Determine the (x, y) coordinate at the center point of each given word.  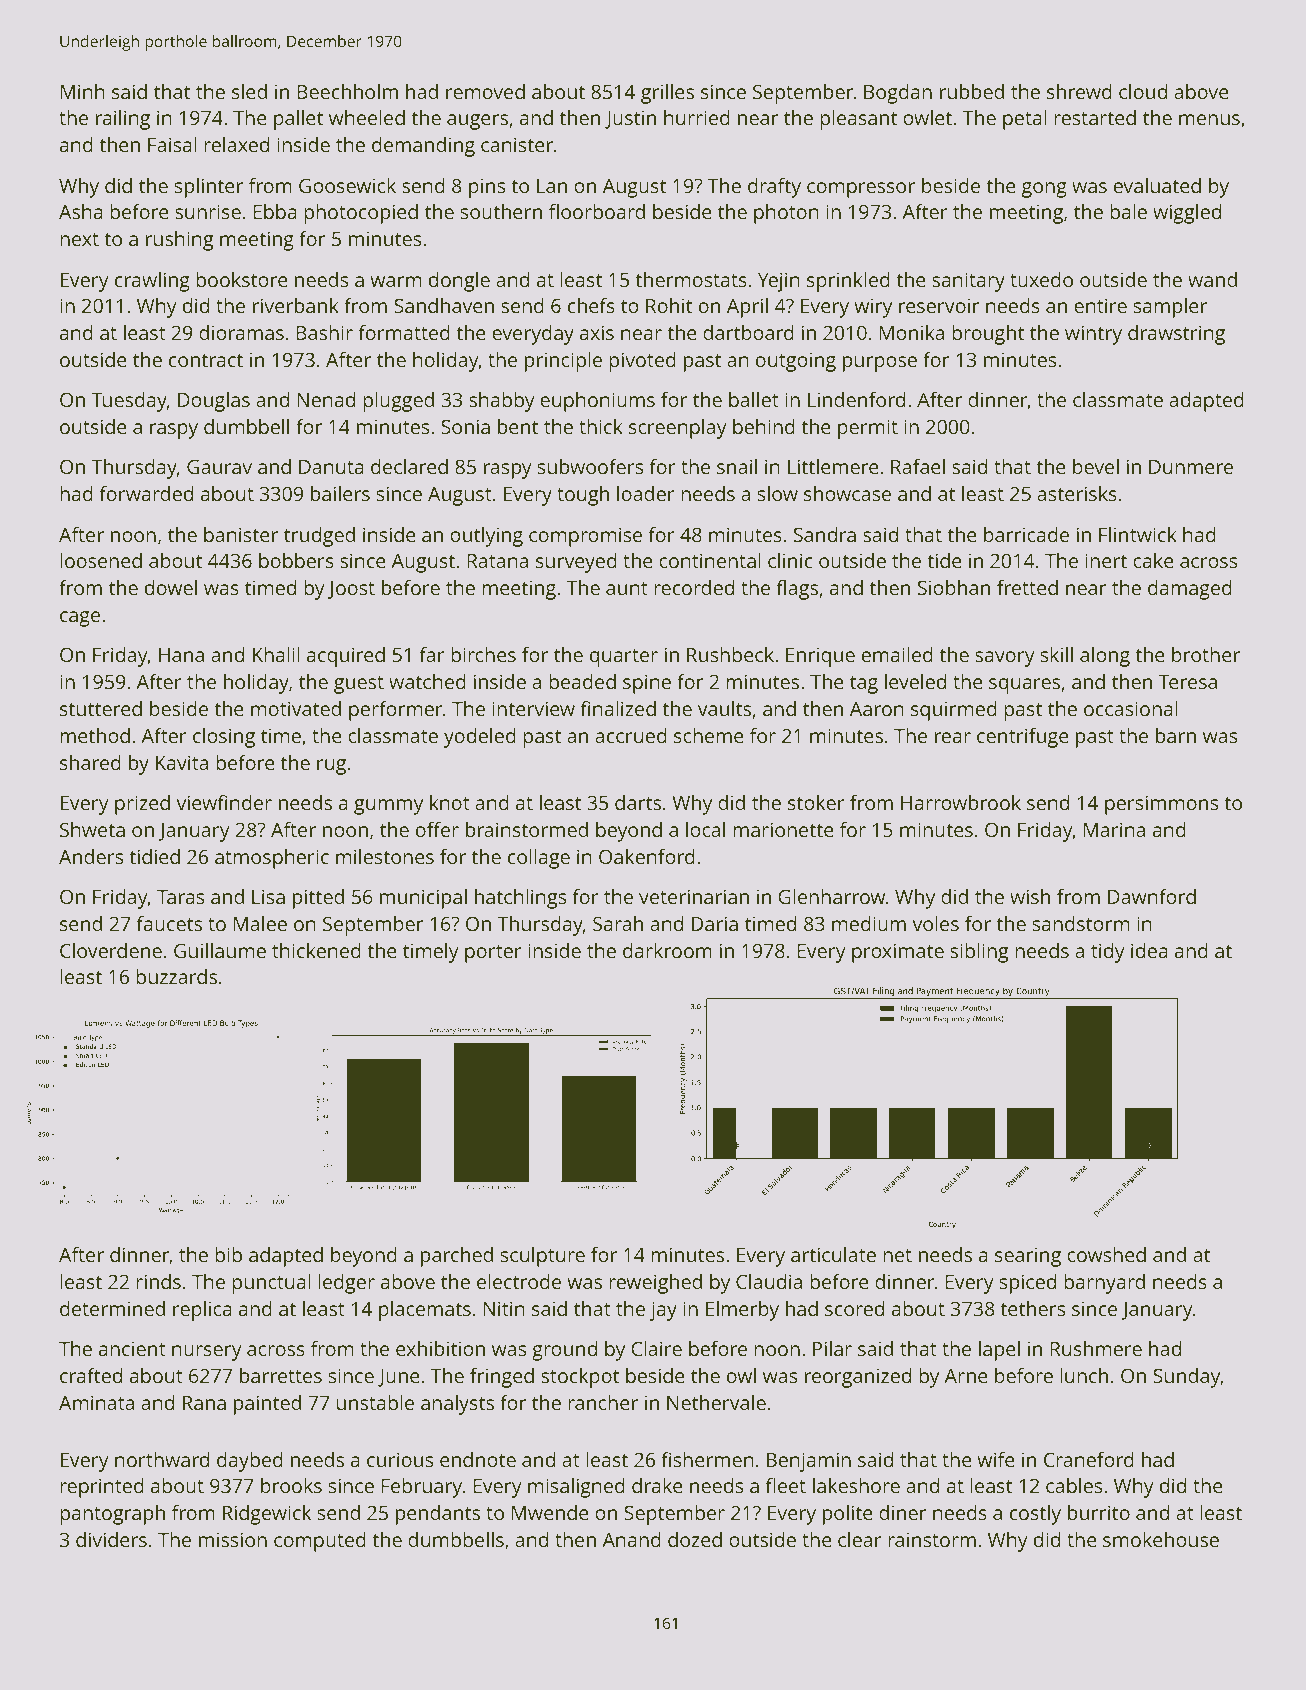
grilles (667, 94)
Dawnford (1152, 896)
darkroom (667, 950)
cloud (1143, 91)
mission (233, 1539)
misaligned (576, 1488)
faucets (169, 923)
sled (249, 91)
